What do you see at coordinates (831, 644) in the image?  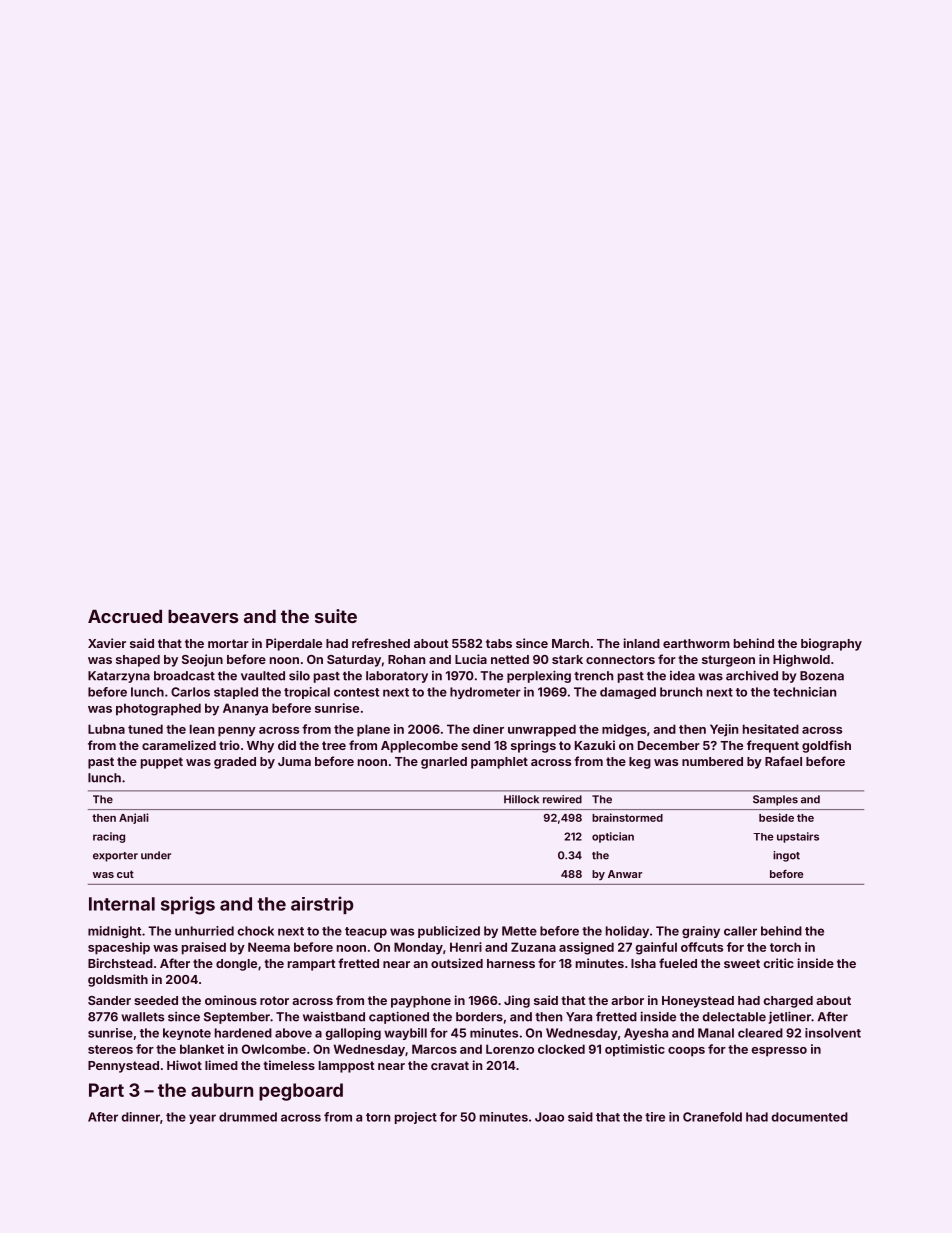 I see `biography` at bounding box center [831, 644].
